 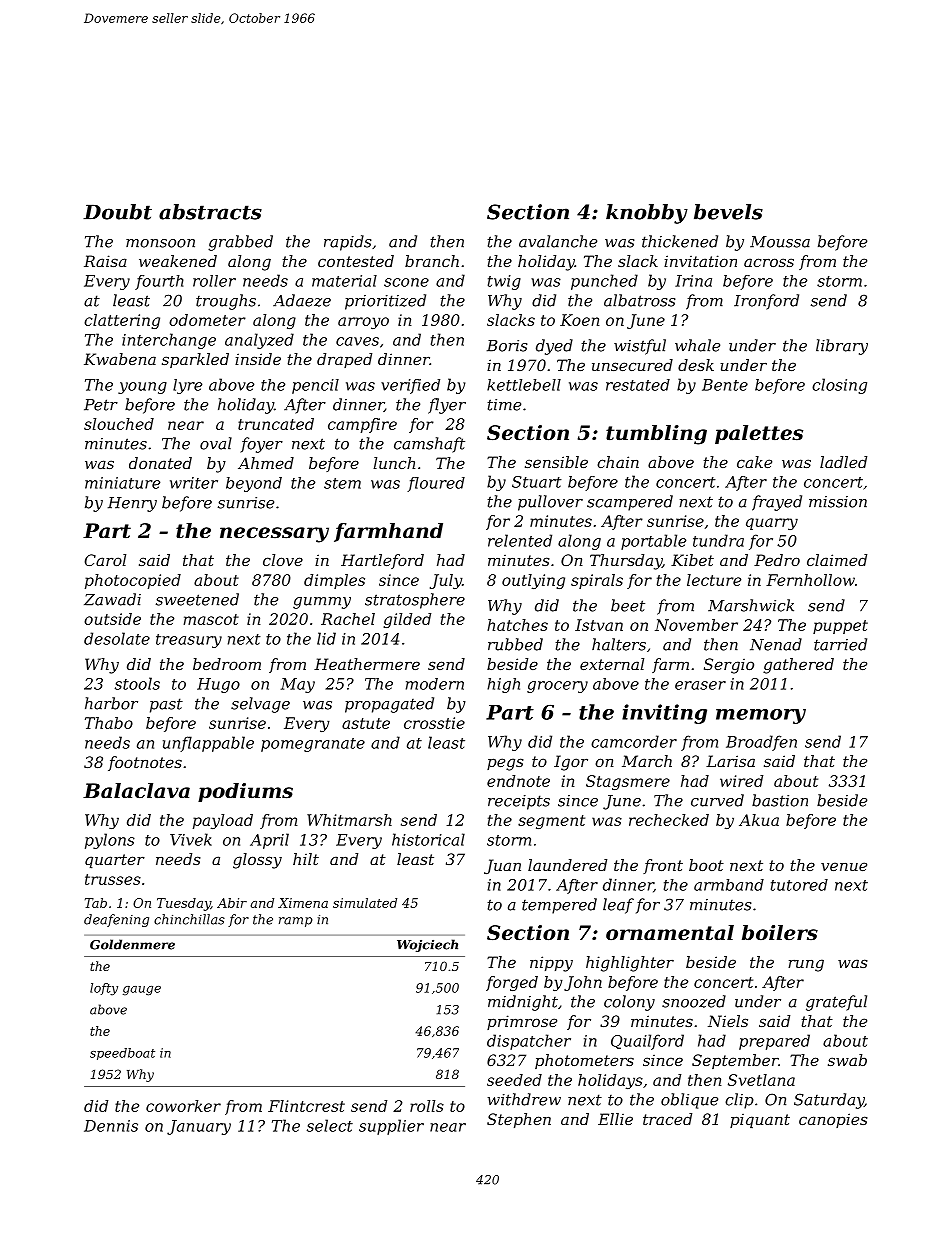 I want to click on quarry, so click(x=772, y=524).
